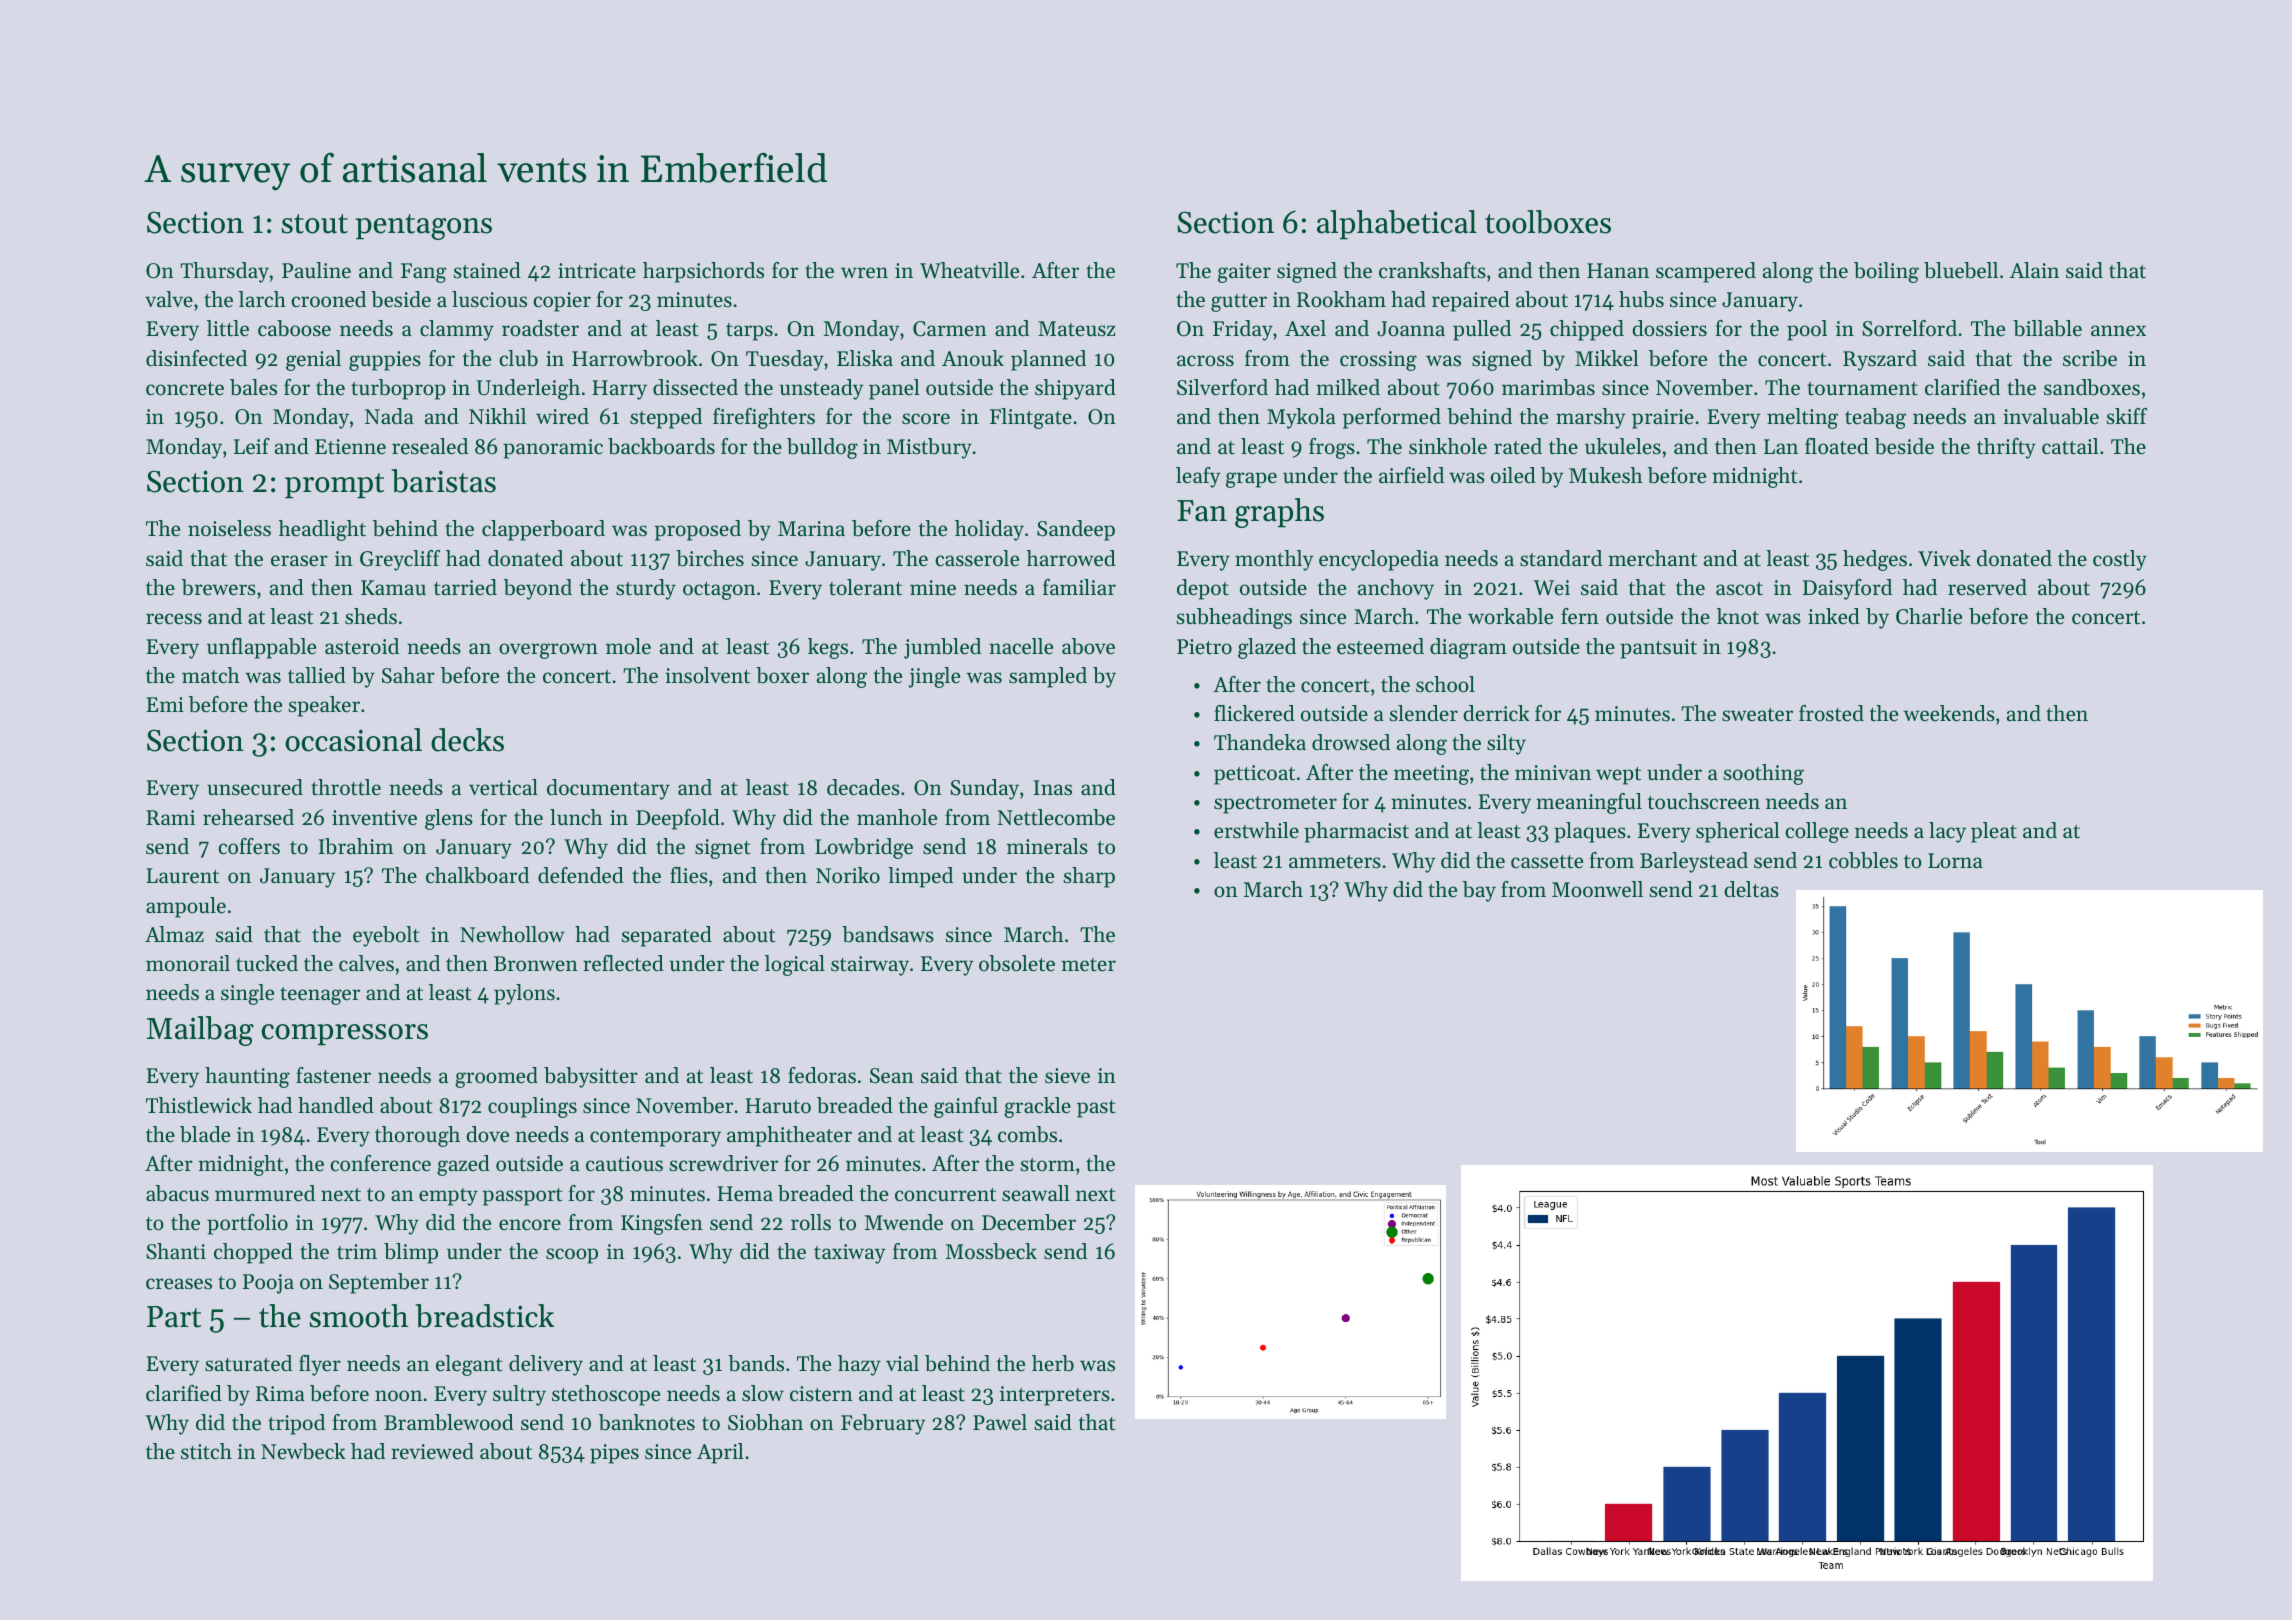 The image size is (2292, 1620). What do you see at coordinates (1301, 418) in the screenshot?
I see `Mykola` at bounding box center [1301, 418].
